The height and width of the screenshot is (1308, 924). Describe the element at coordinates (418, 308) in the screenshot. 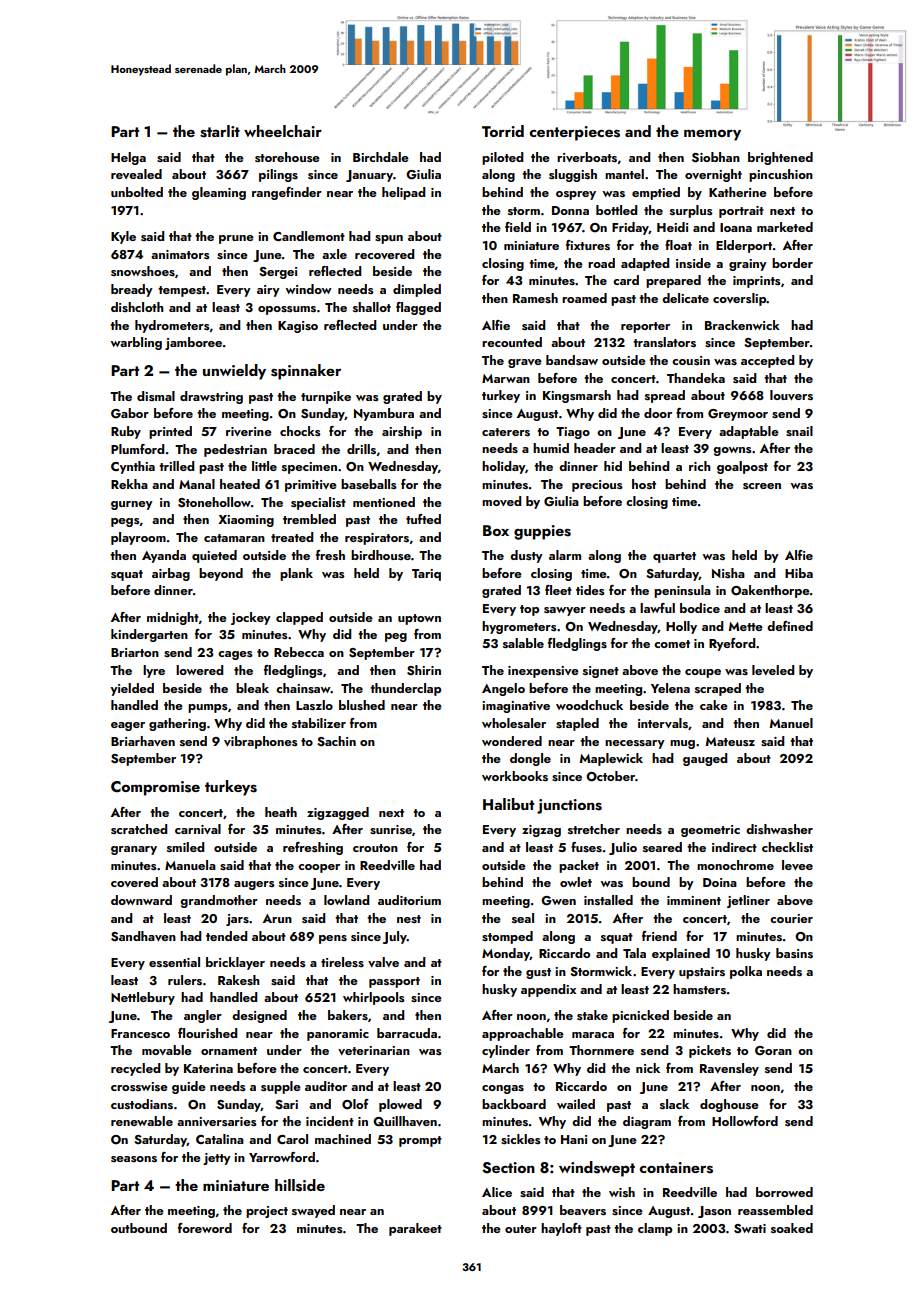

I see `flagged` at that location.
